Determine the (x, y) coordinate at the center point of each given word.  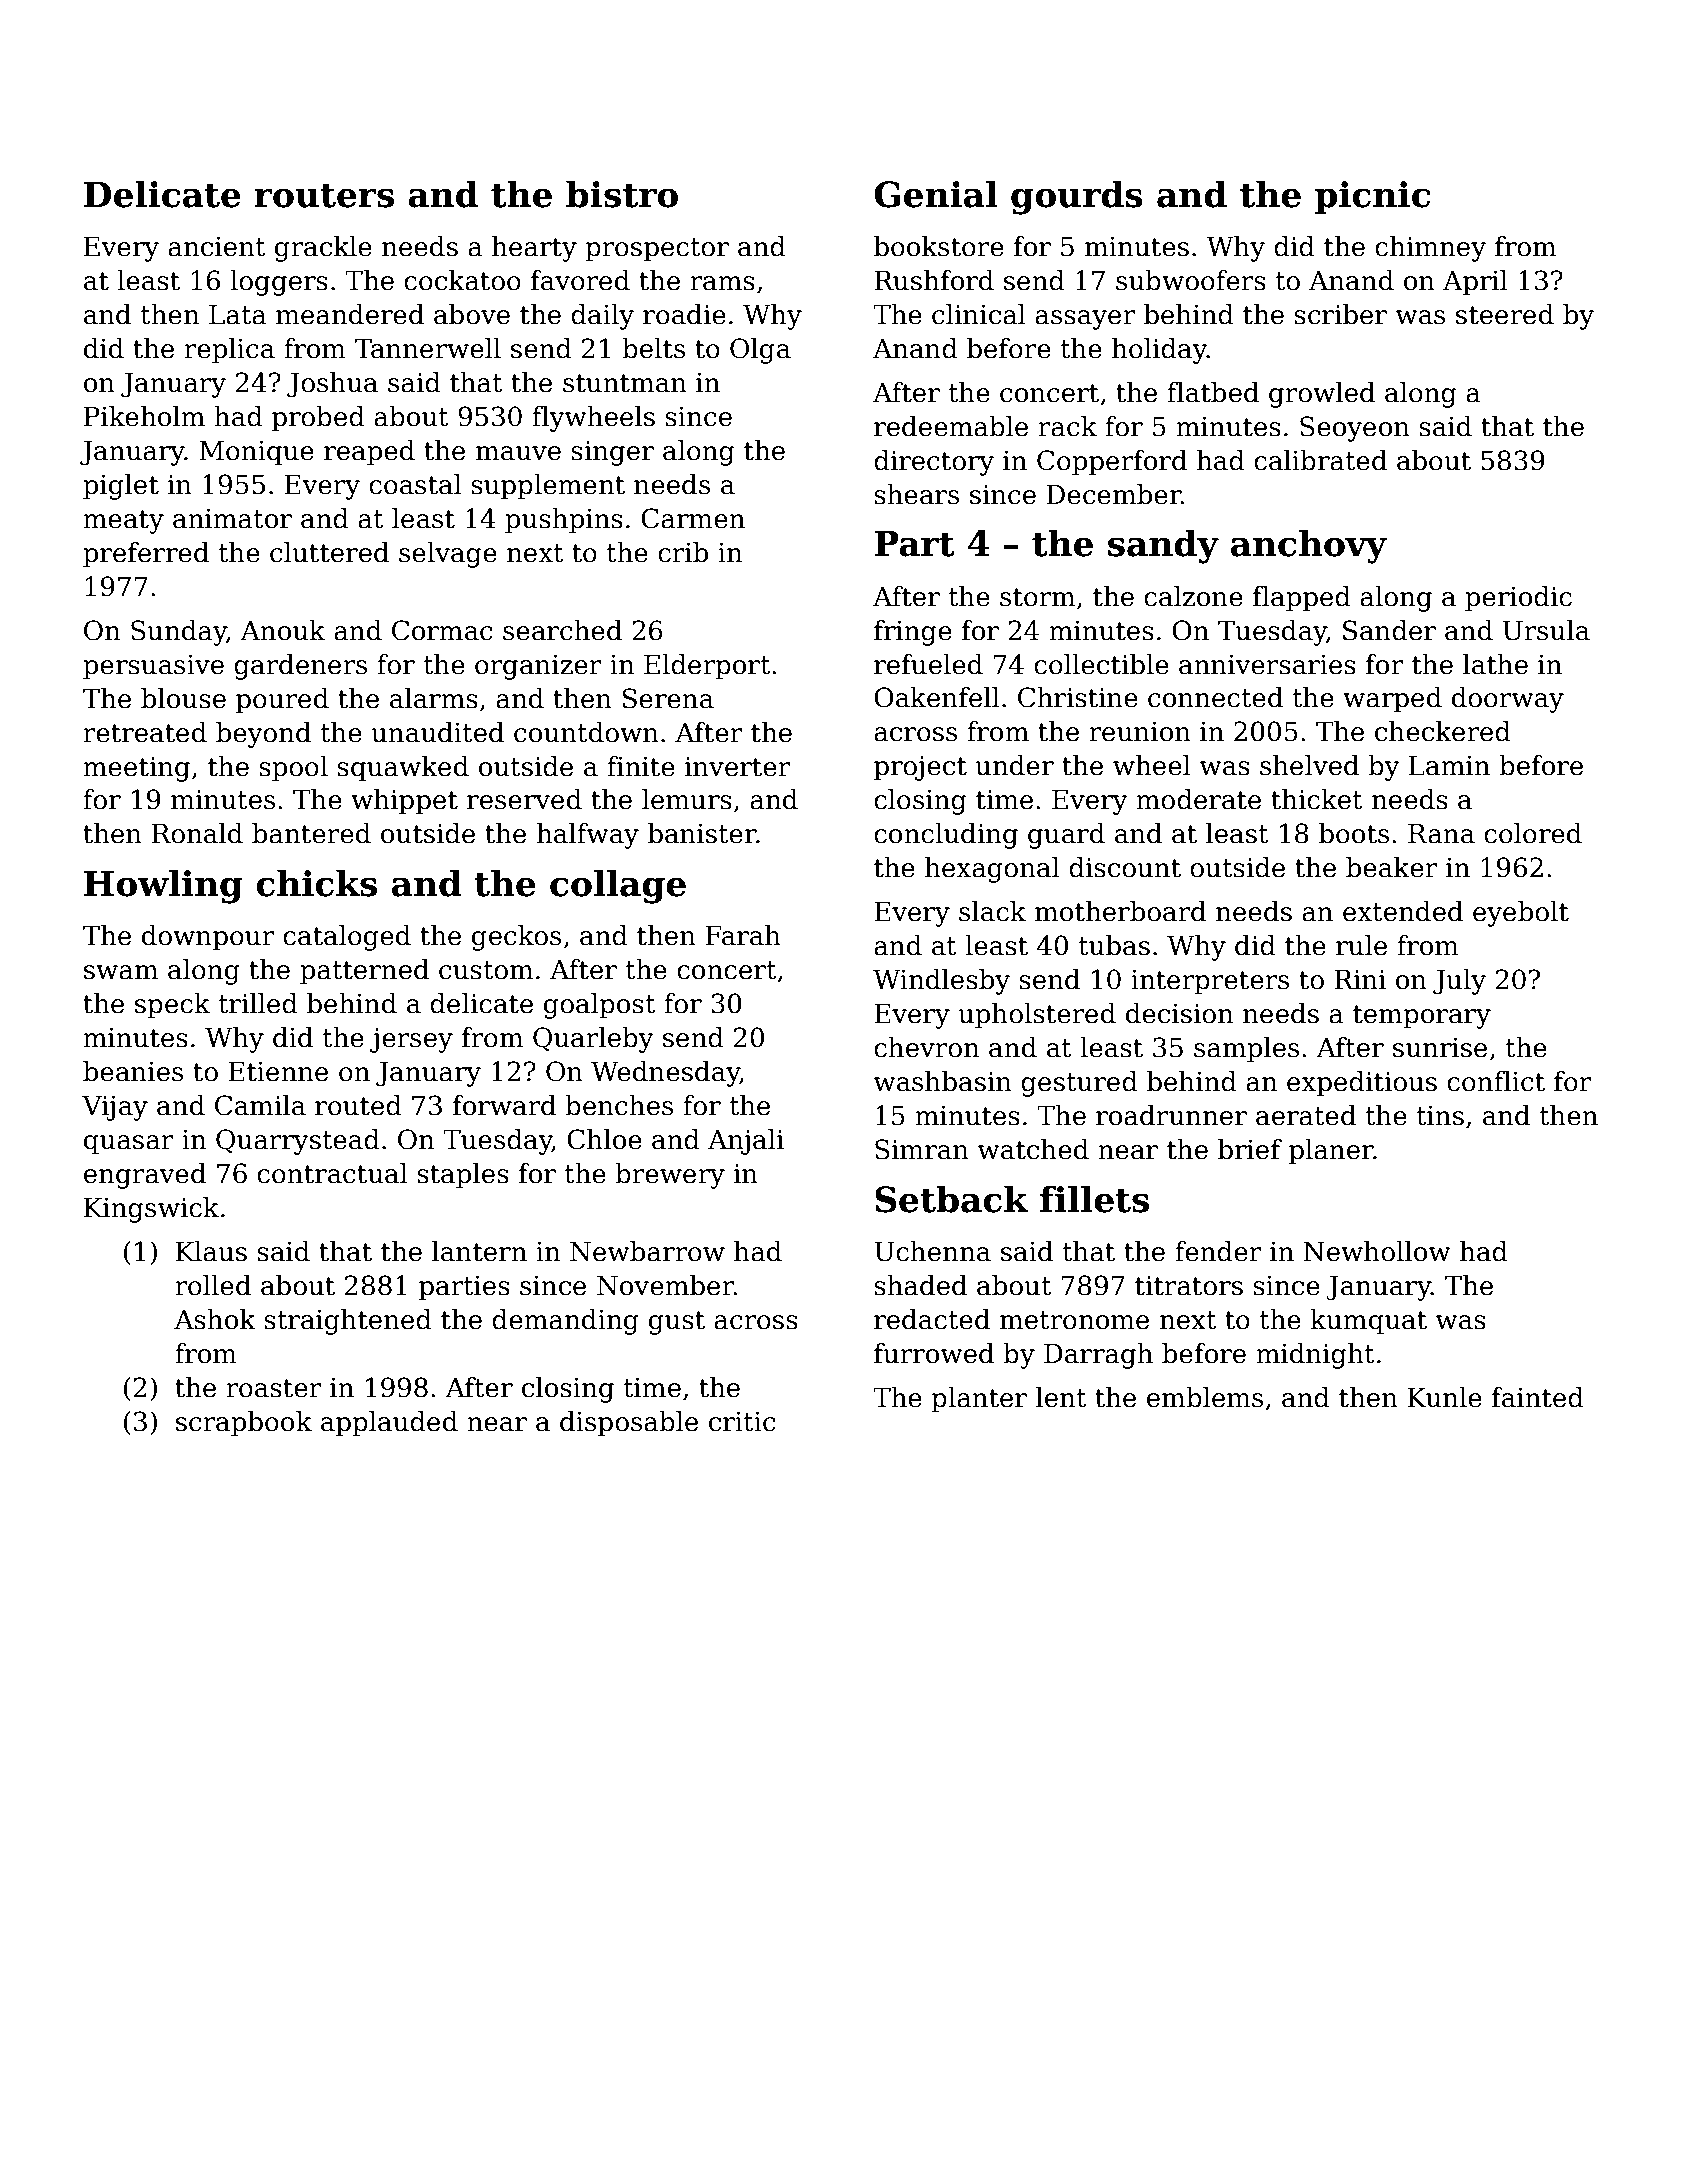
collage (618, 886)
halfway (588, 836)
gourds (1077, 197)
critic (742, 1422)
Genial (936, 194)
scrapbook (244, 1424)
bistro (622, 194)
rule (1361, 945)
